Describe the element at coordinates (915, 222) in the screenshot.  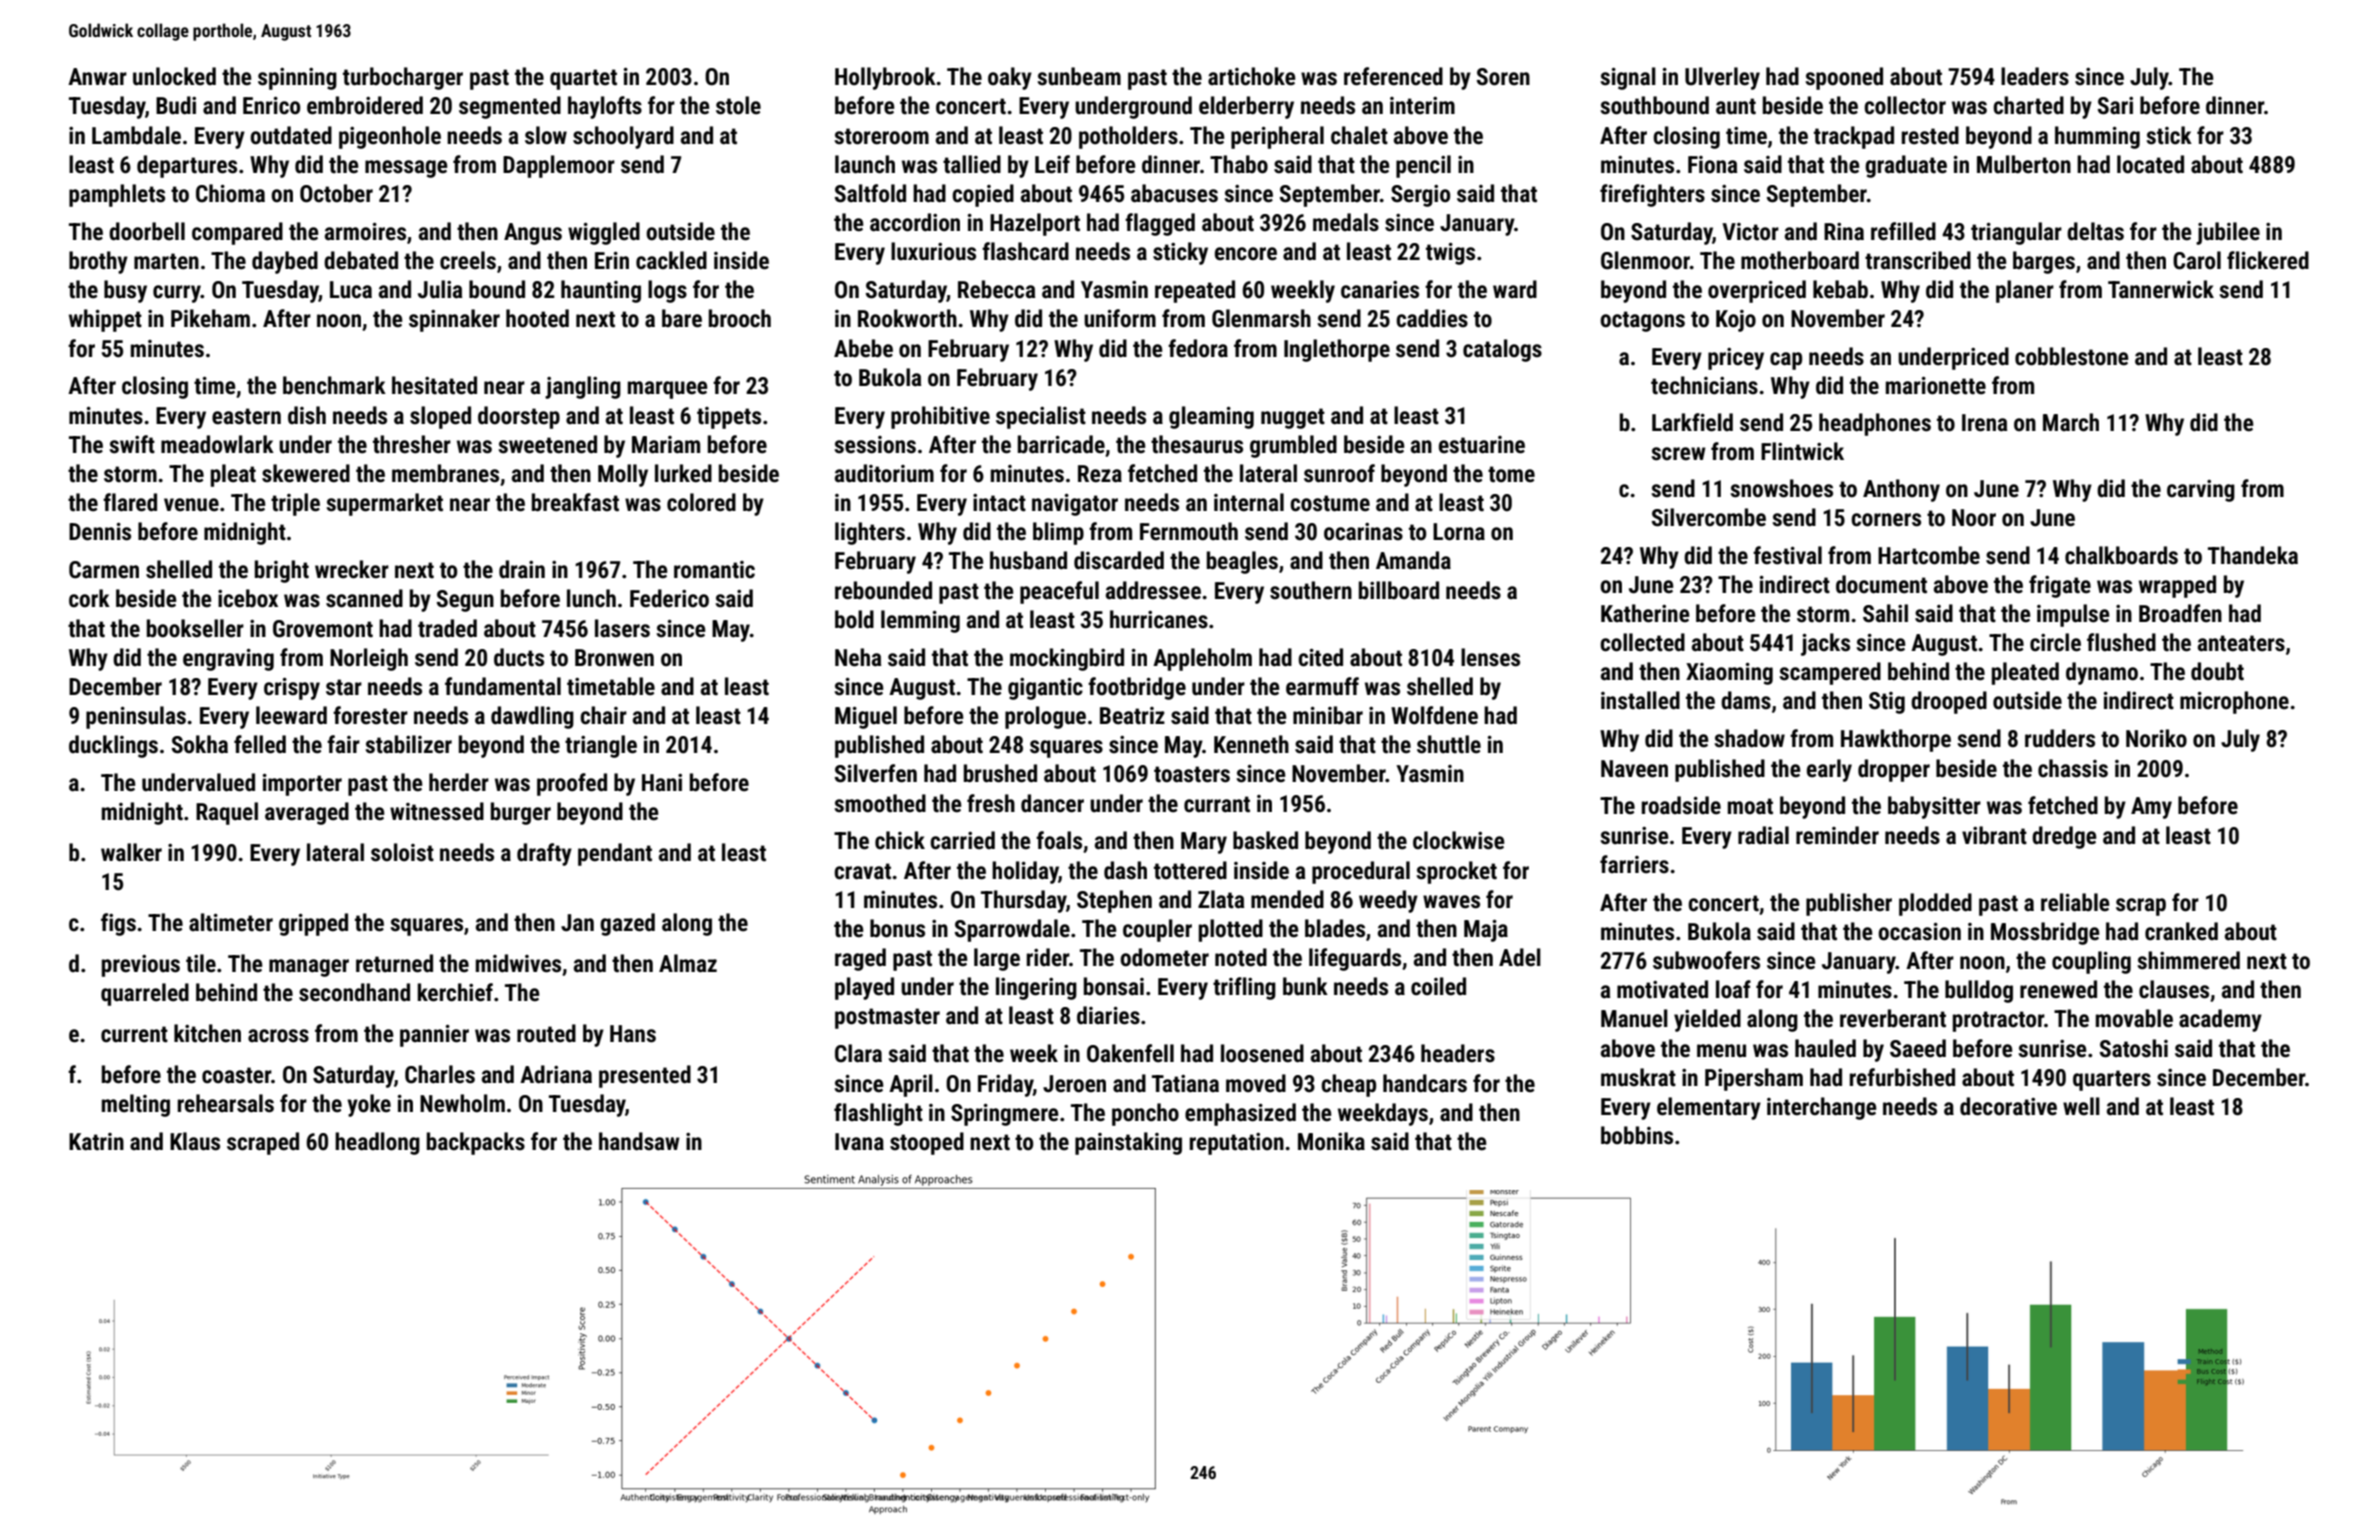
I see `accordion` at that location.
